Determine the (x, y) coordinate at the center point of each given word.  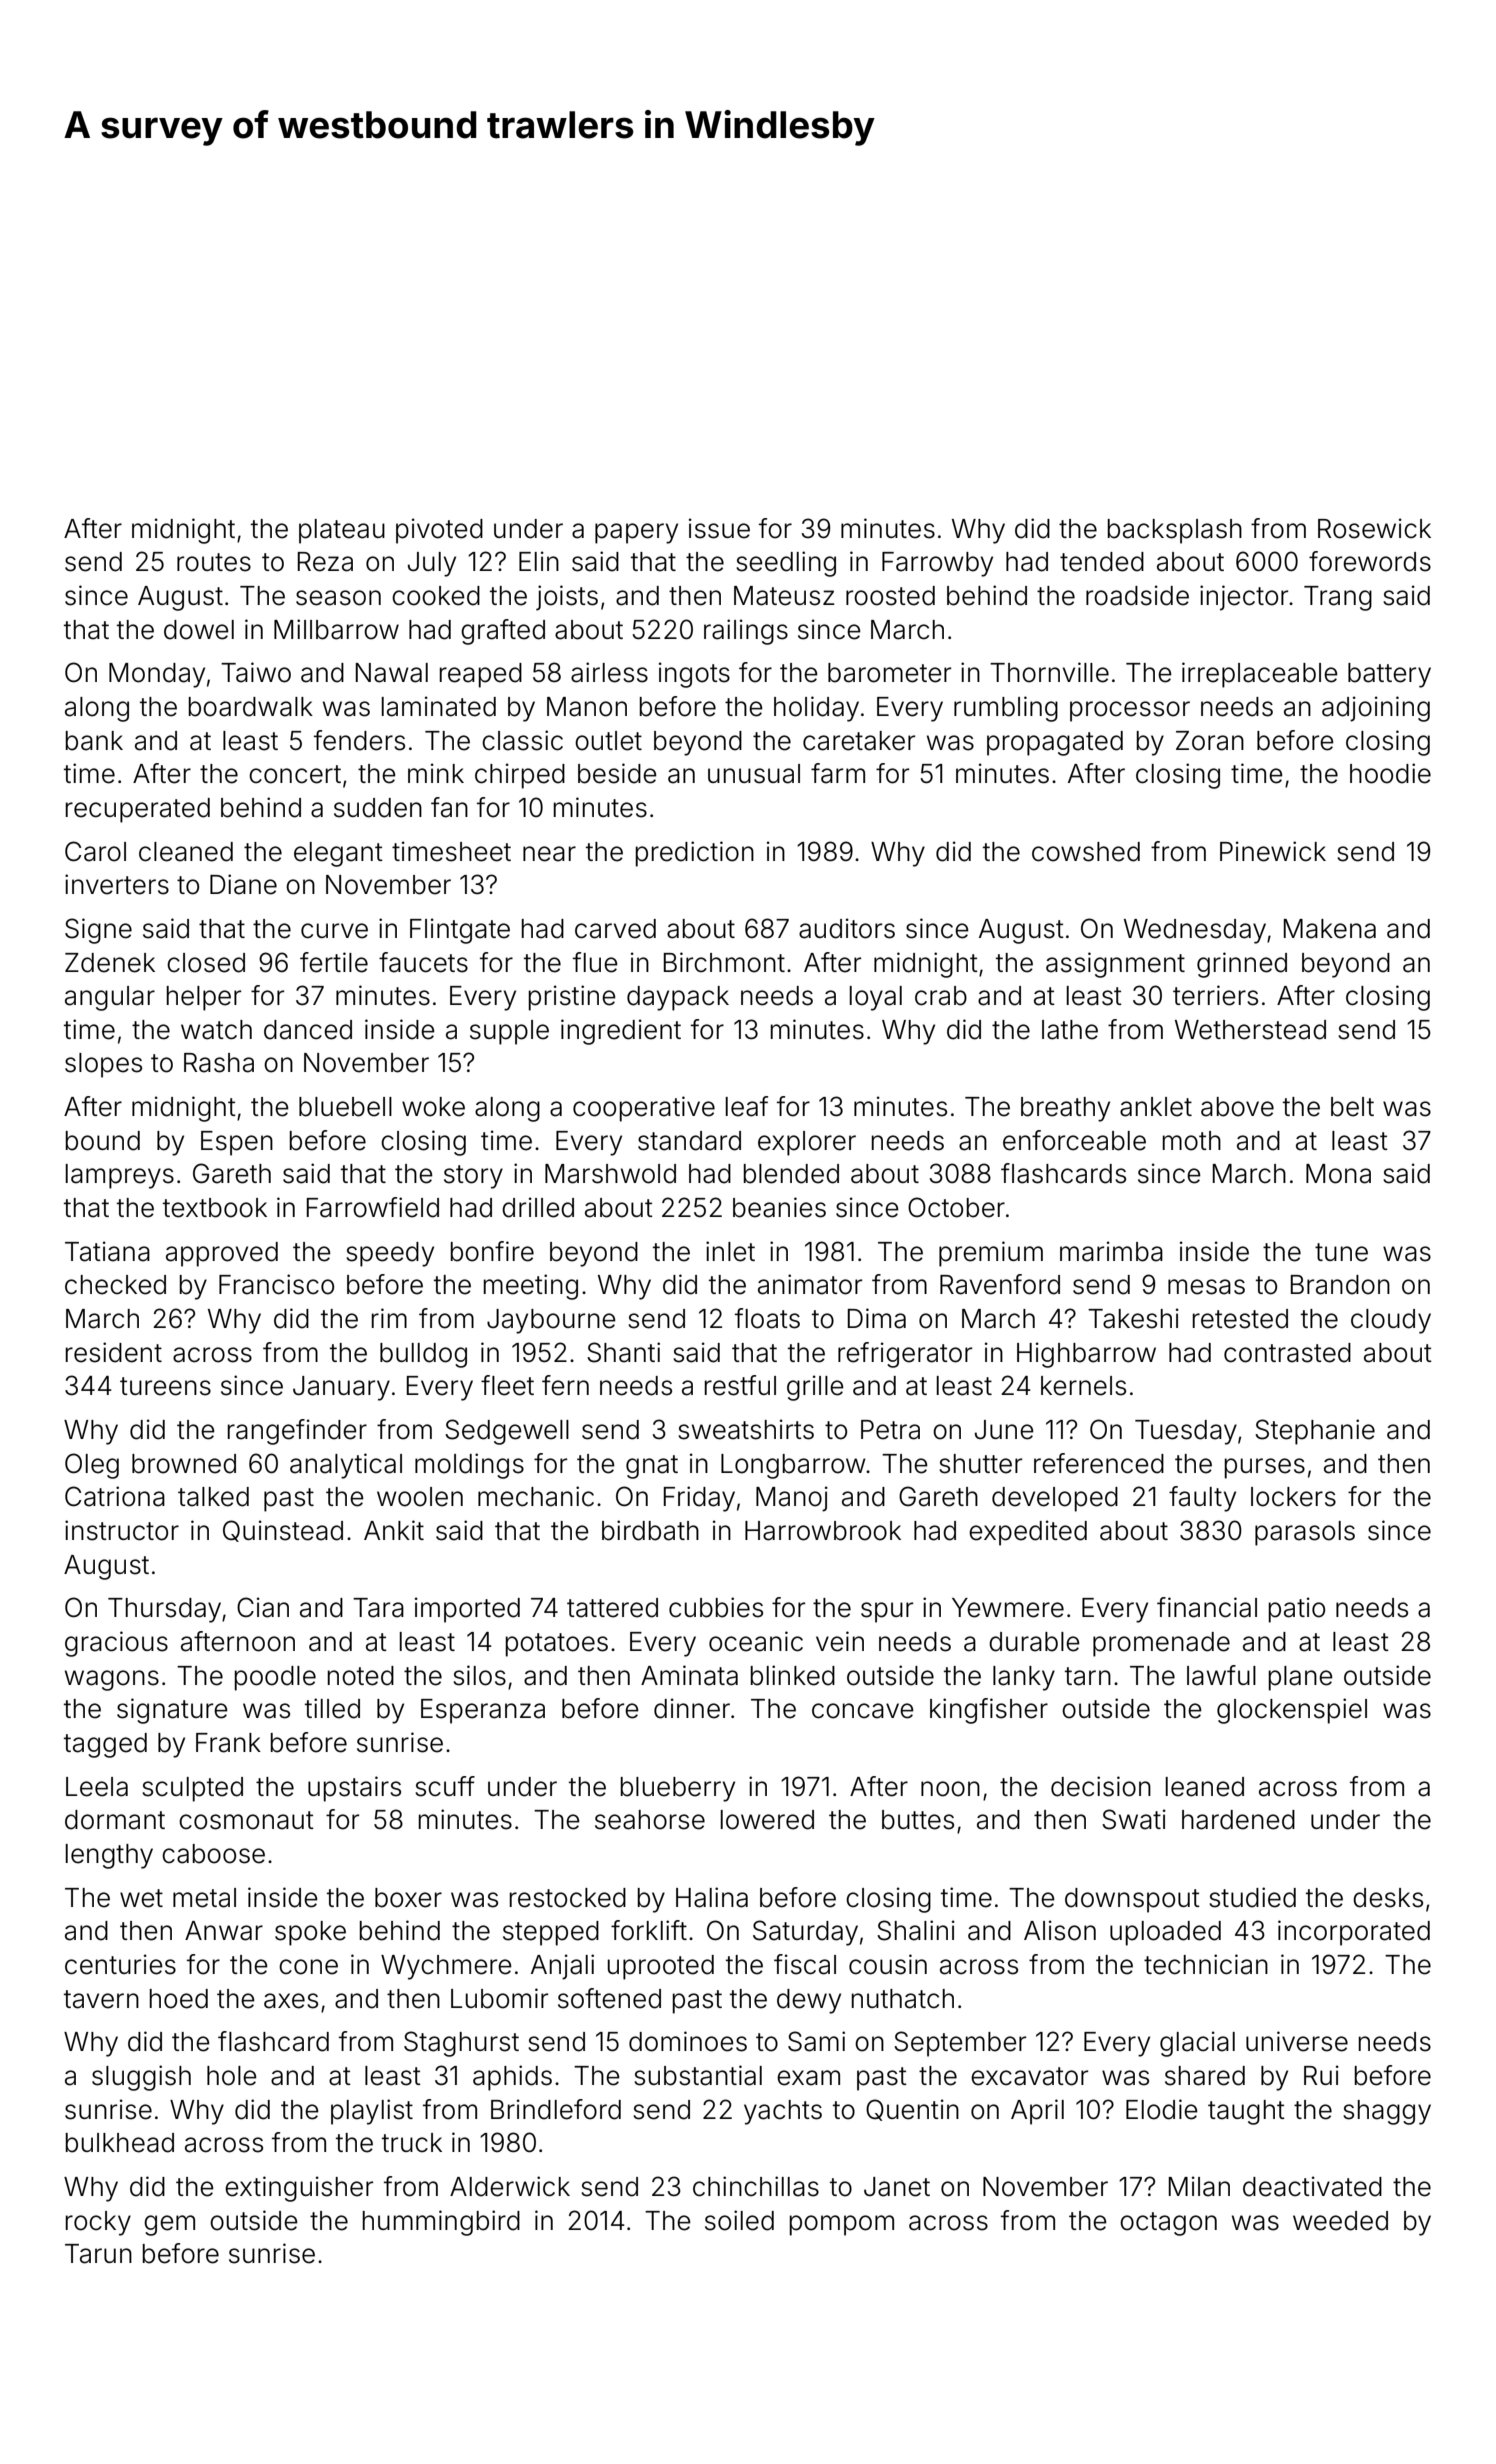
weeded (1340, 2221)
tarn (1088, 1676)
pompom (842, 2225)
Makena (1330, 929)
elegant (338, 854)
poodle (275, 1678)
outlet (608, 741)
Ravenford (1000, 1284)
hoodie (1390, 773)
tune (1341, 1252)
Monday (157, 675)
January (341, 1388)
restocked (568, 1898)
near (549, 854)
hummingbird (441, 2223)
